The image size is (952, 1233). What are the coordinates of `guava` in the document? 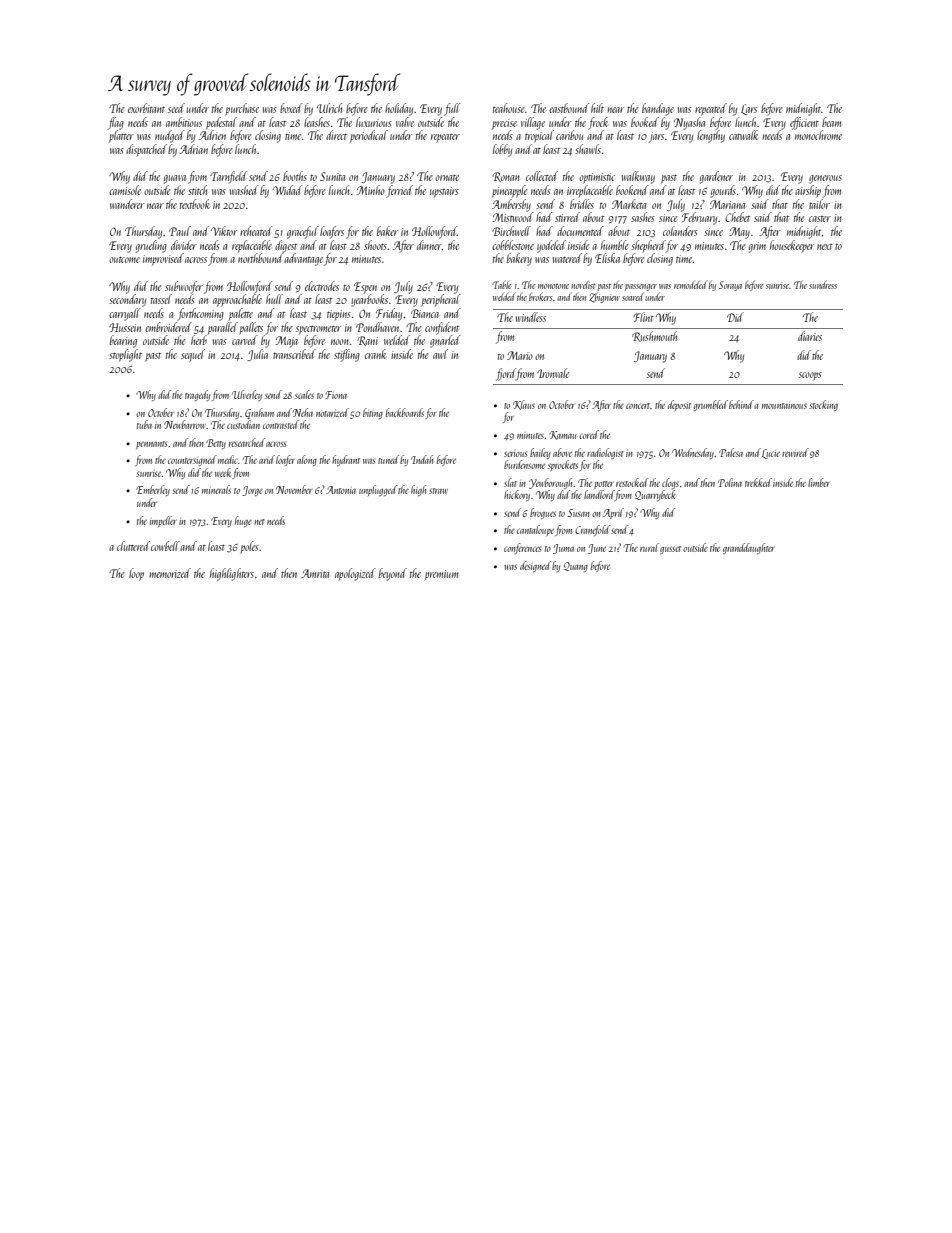 It's located at (175, 179).
